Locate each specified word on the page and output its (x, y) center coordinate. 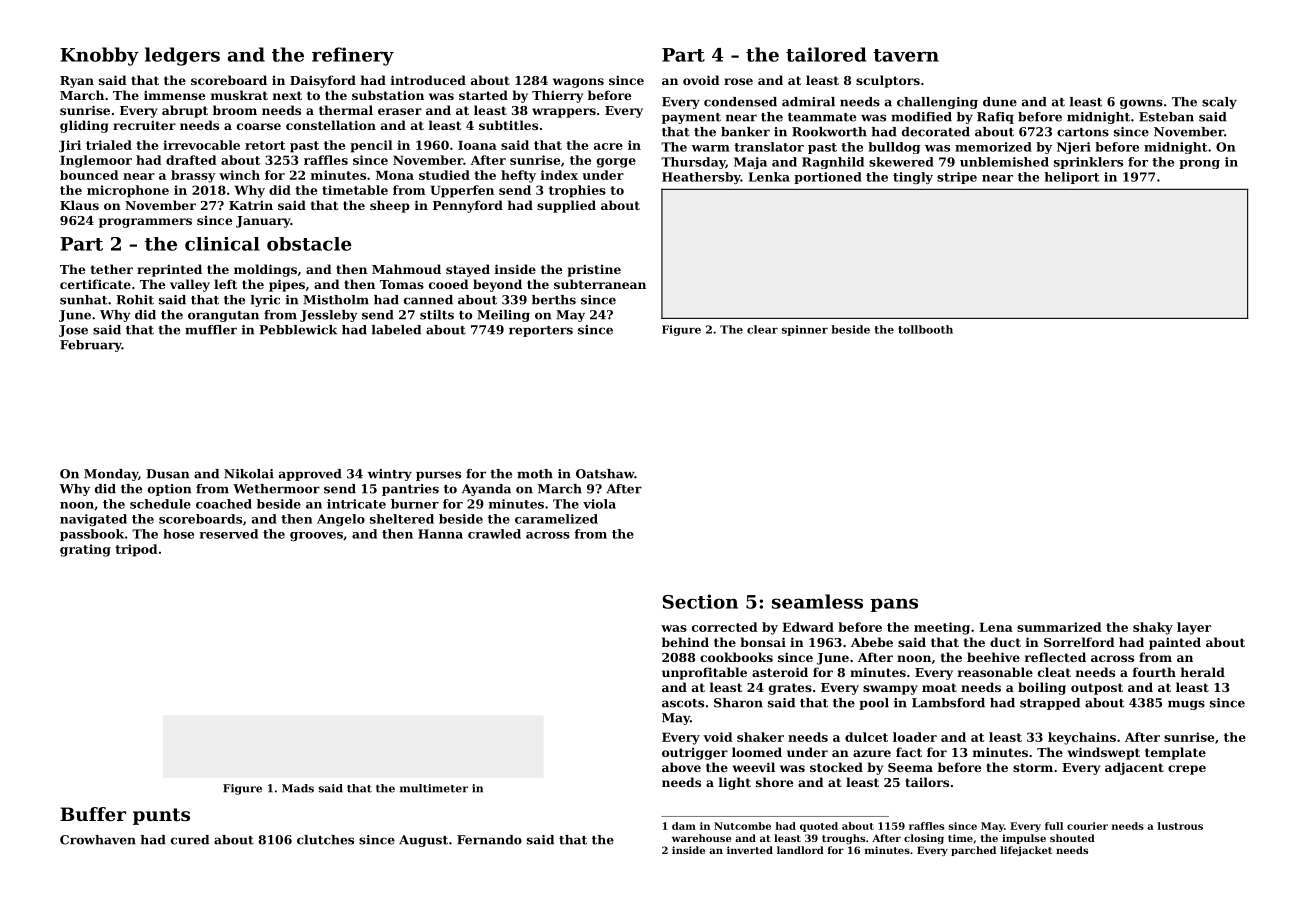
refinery (353, 56)
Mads (298, 788)
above (681, 767)
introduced (428, 80)
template (1175, 753)
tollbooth (925, 329)
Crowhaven (98, 840)
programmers (145, 223)
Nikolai (249, 474)
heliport (1072, 178)
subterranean (600, 284)
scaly (1219, 103)
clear (762, 329)
